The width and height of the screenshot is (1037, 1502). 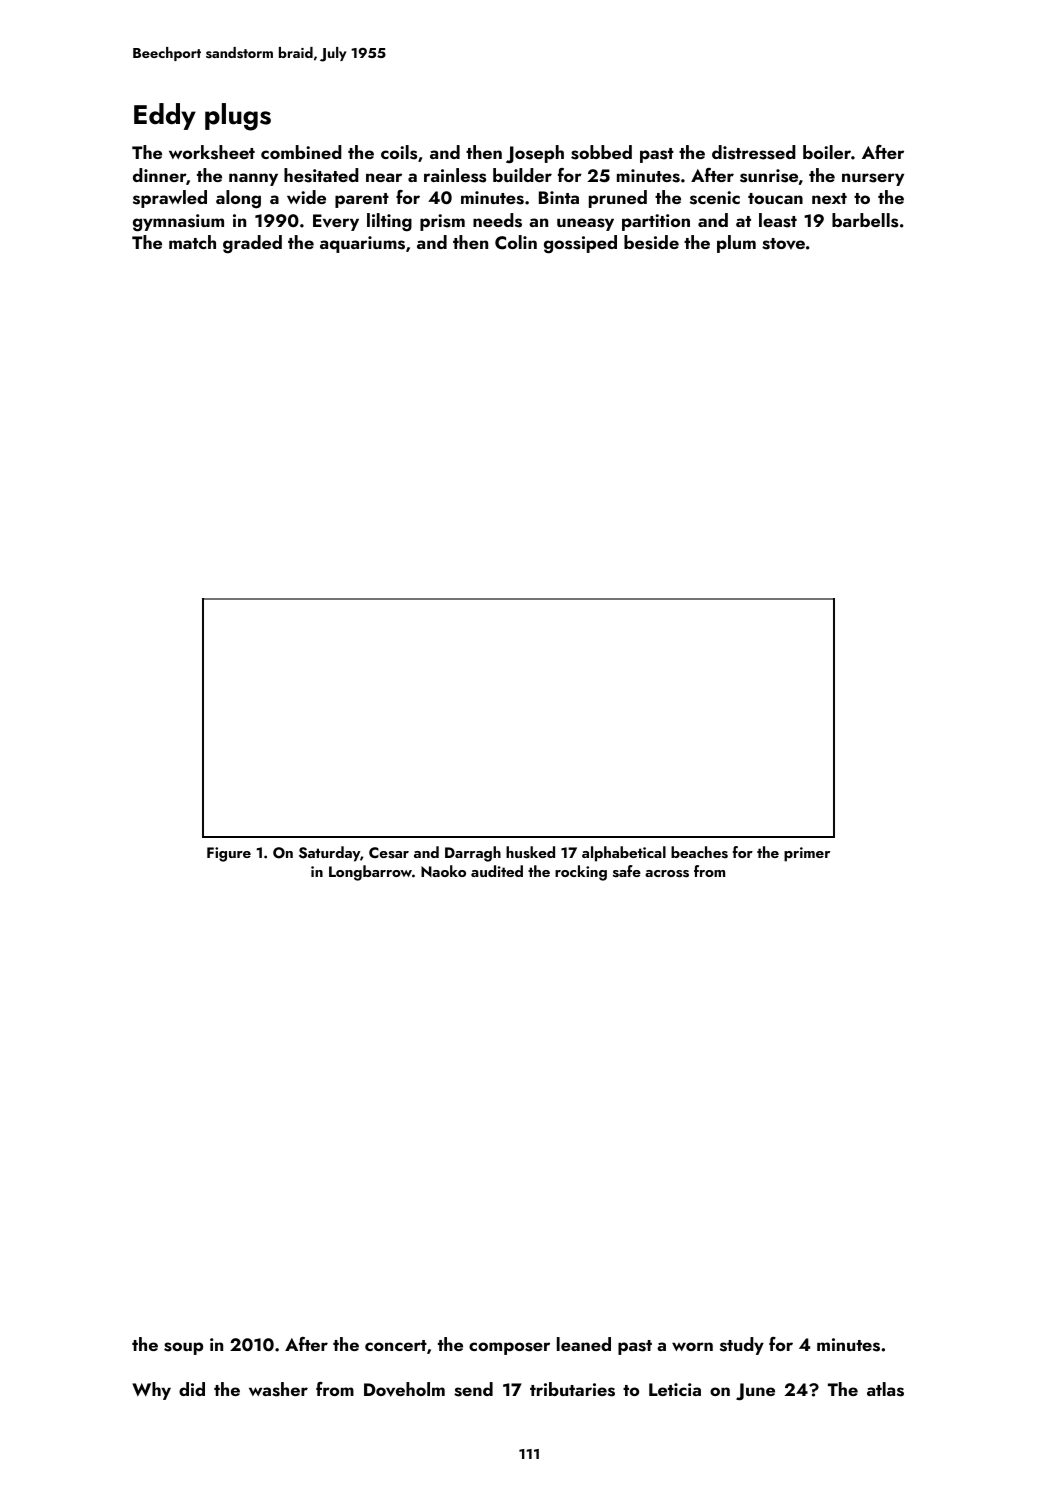 What do you see at coordinates (253, 179) in the screenshot?
I see `nanny` at bounding box center [253, 179].
